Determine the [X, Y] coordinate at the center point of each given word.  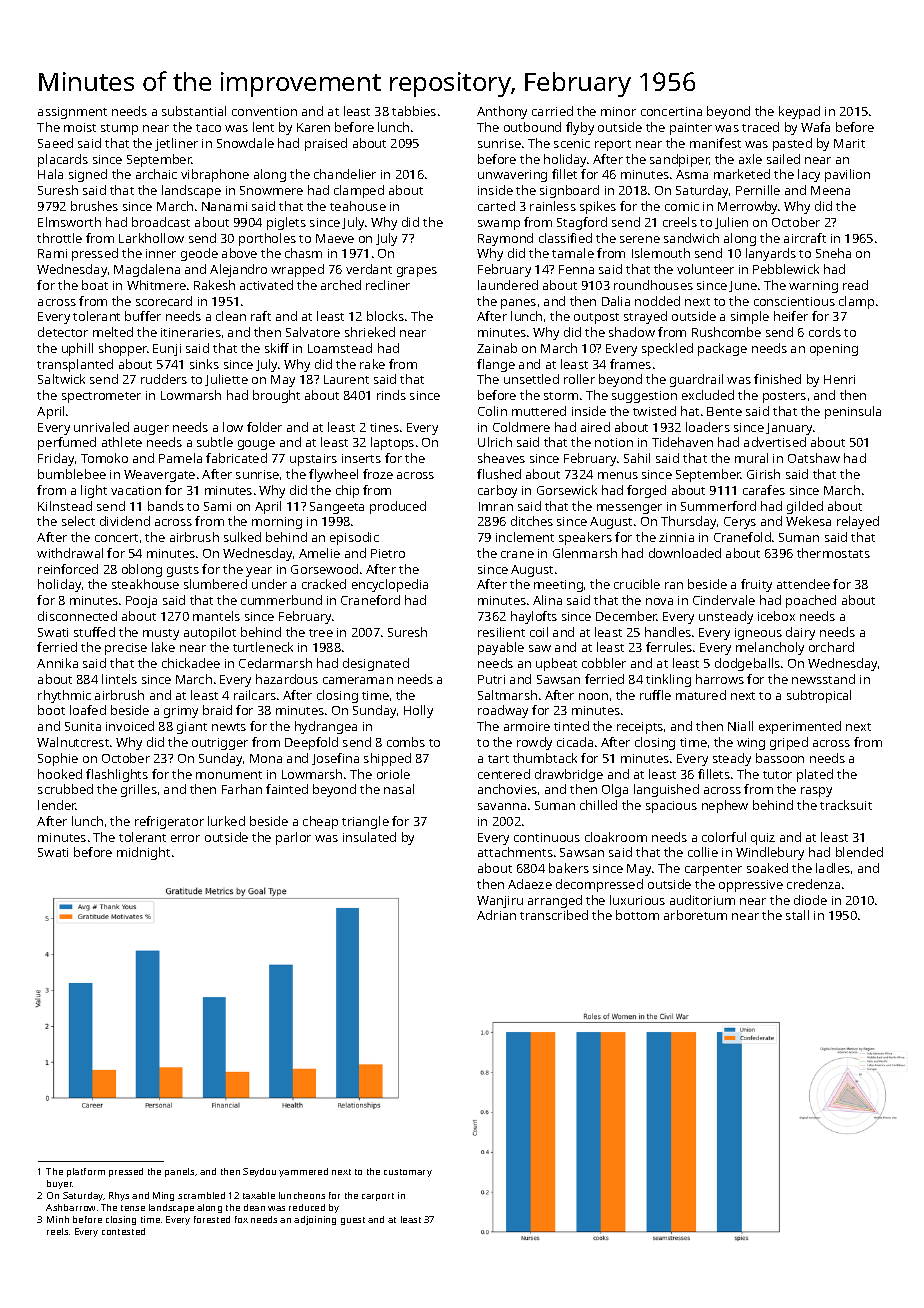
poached [811, 601]
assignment [72, 113]
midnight [143, 853]
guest [353, 1221]
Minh [58, 1219]
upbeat [556, 664]
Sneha [833, 253]
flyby [580, 128]
